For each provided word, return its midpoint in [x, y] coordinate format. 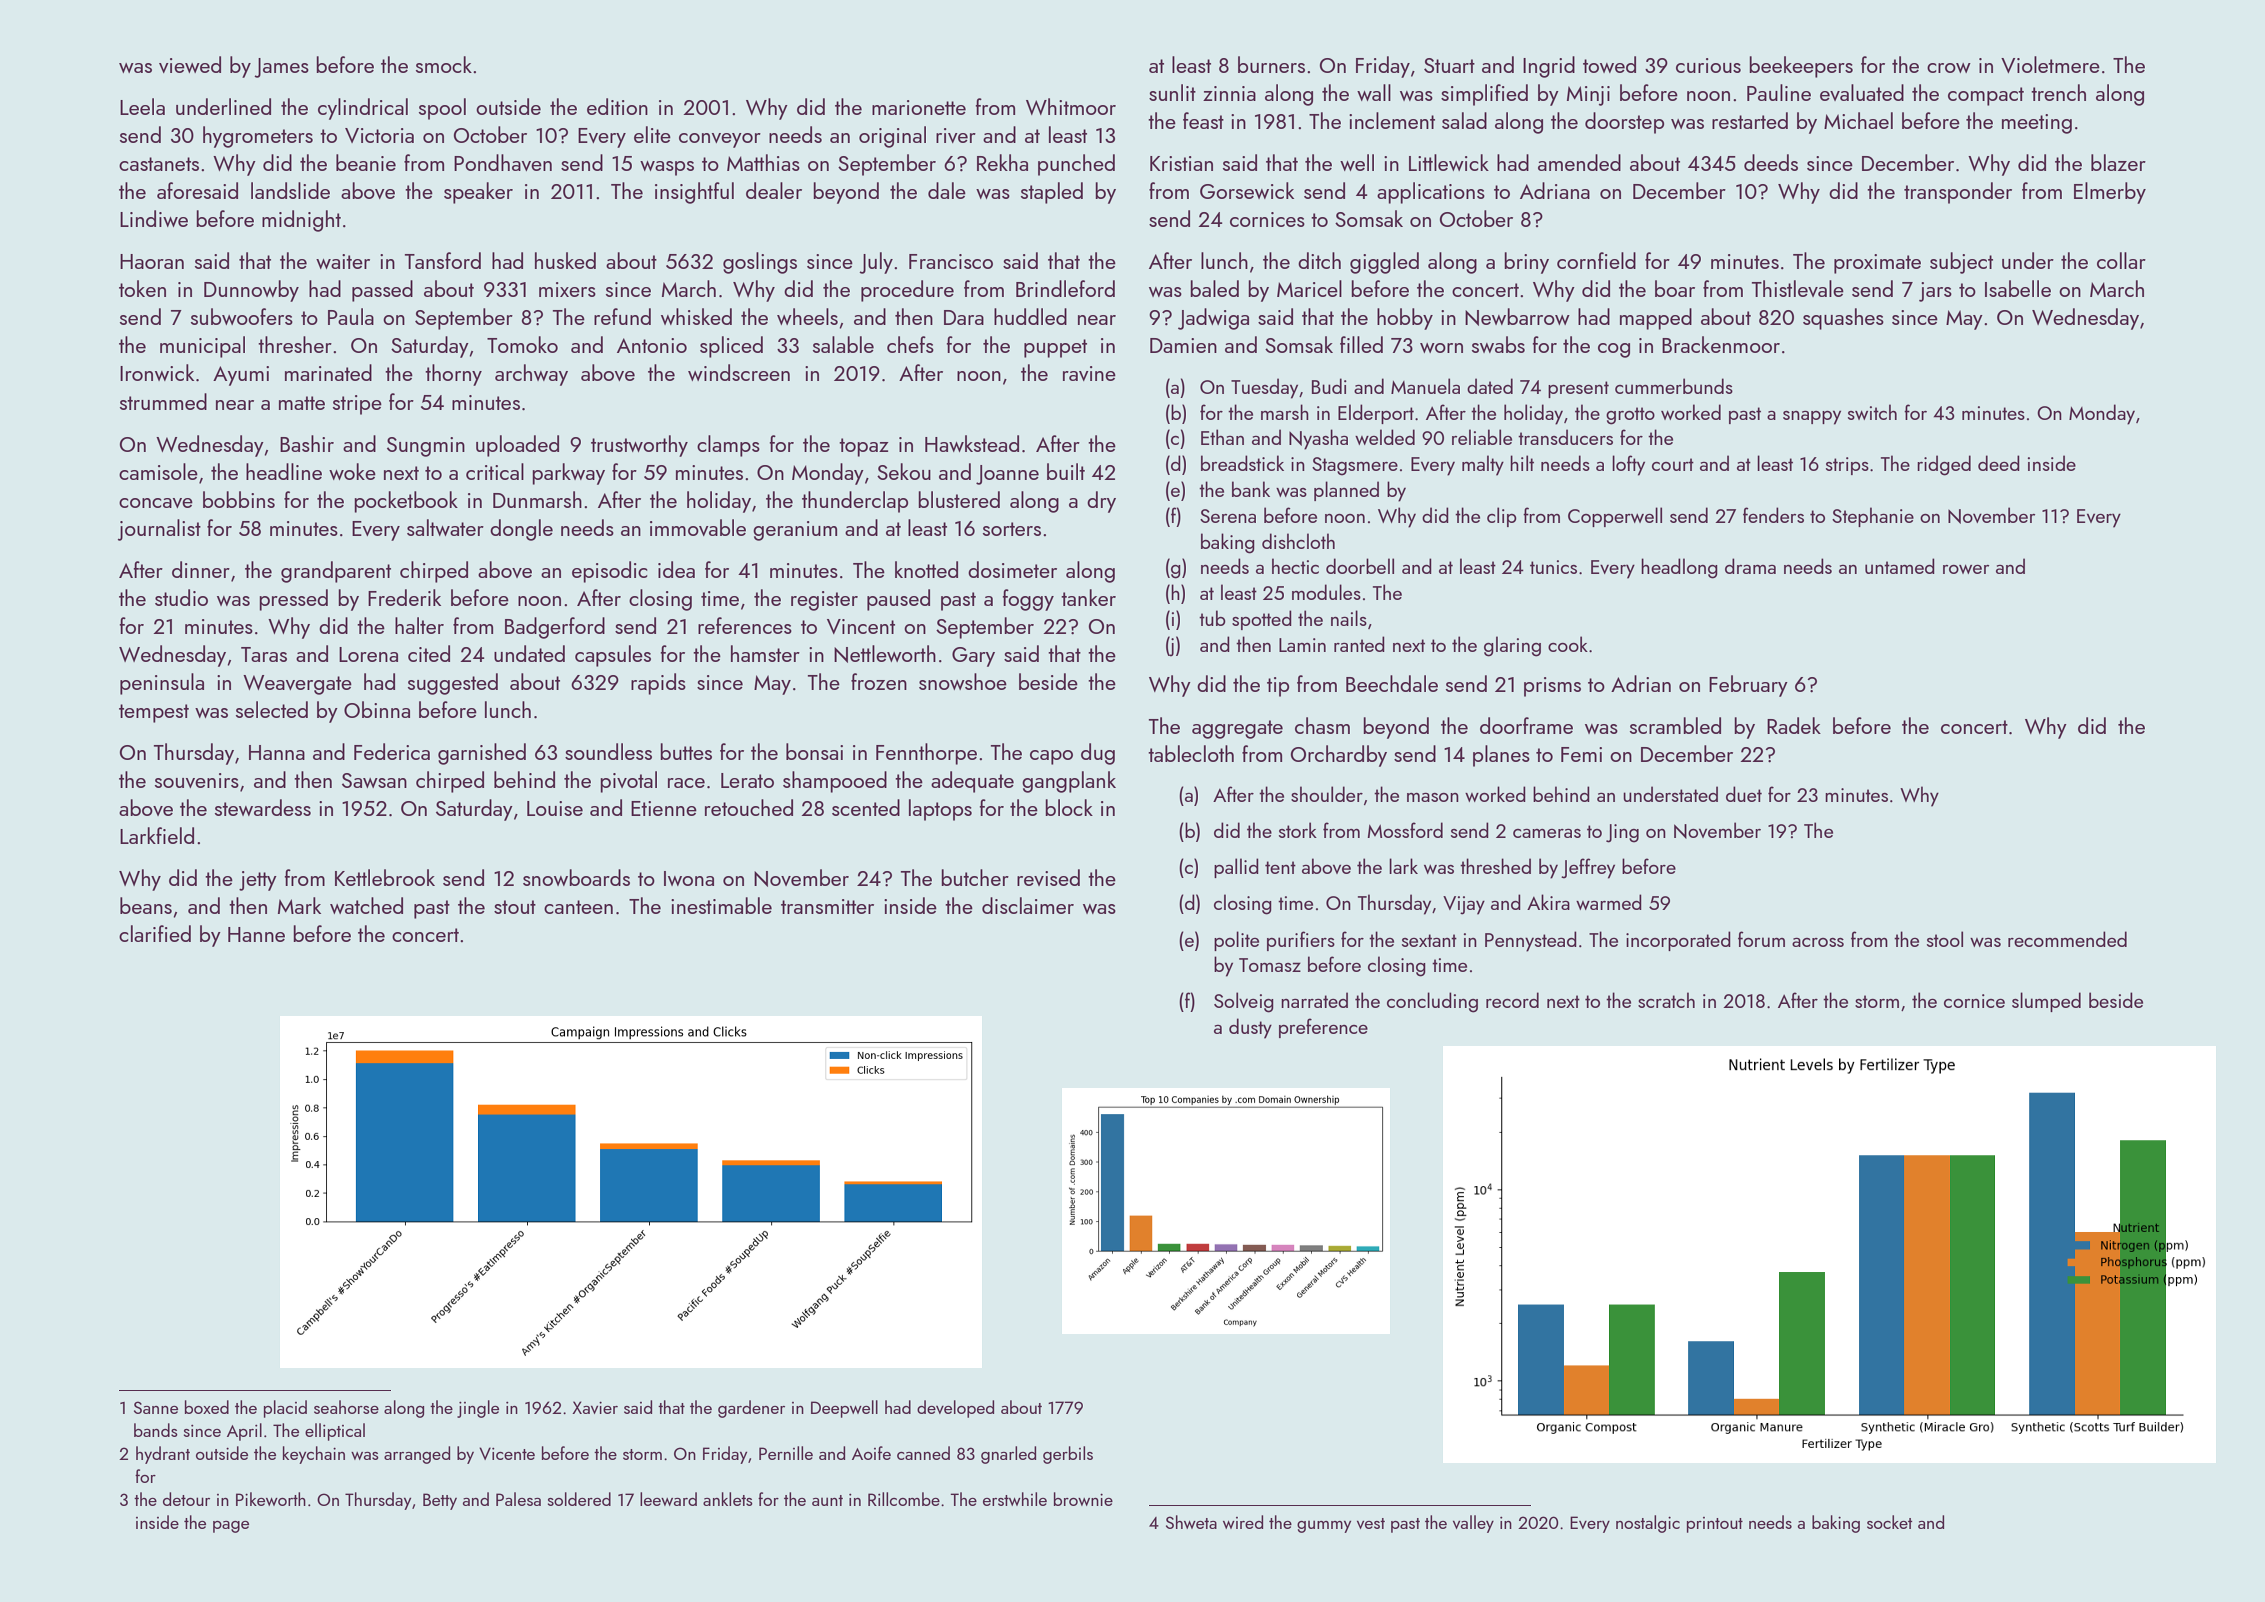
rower [1966, 569]
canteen [578, 907]
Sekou [904, 471]
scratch [1666, 1000]
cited [429, 653]
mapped [1656, 319]
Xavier [595, 1407]
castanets [159, 164]
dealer [774, 190]
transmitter [827, 906]
